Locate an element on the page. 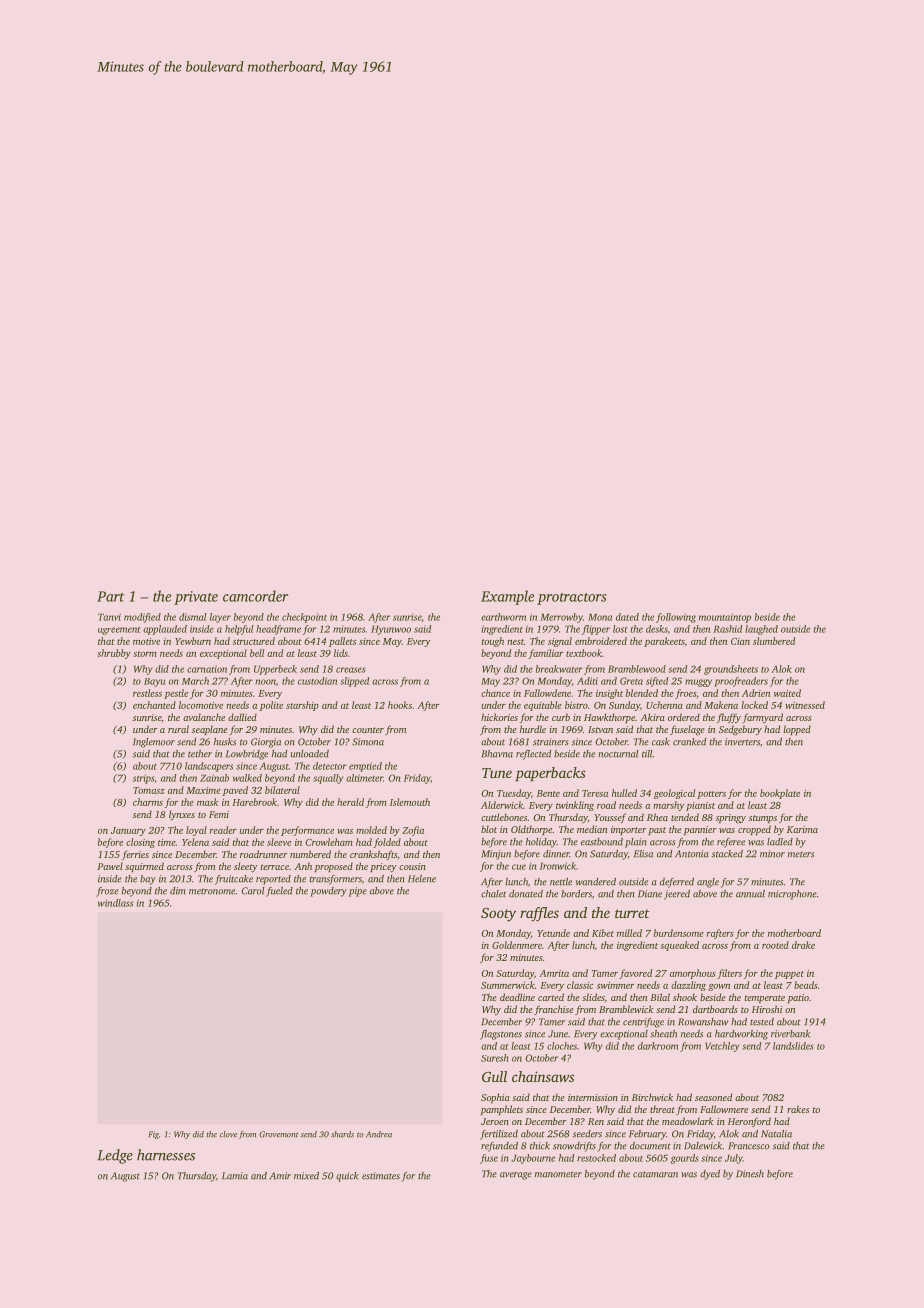  Bente is located at coordinates (548, 793).
